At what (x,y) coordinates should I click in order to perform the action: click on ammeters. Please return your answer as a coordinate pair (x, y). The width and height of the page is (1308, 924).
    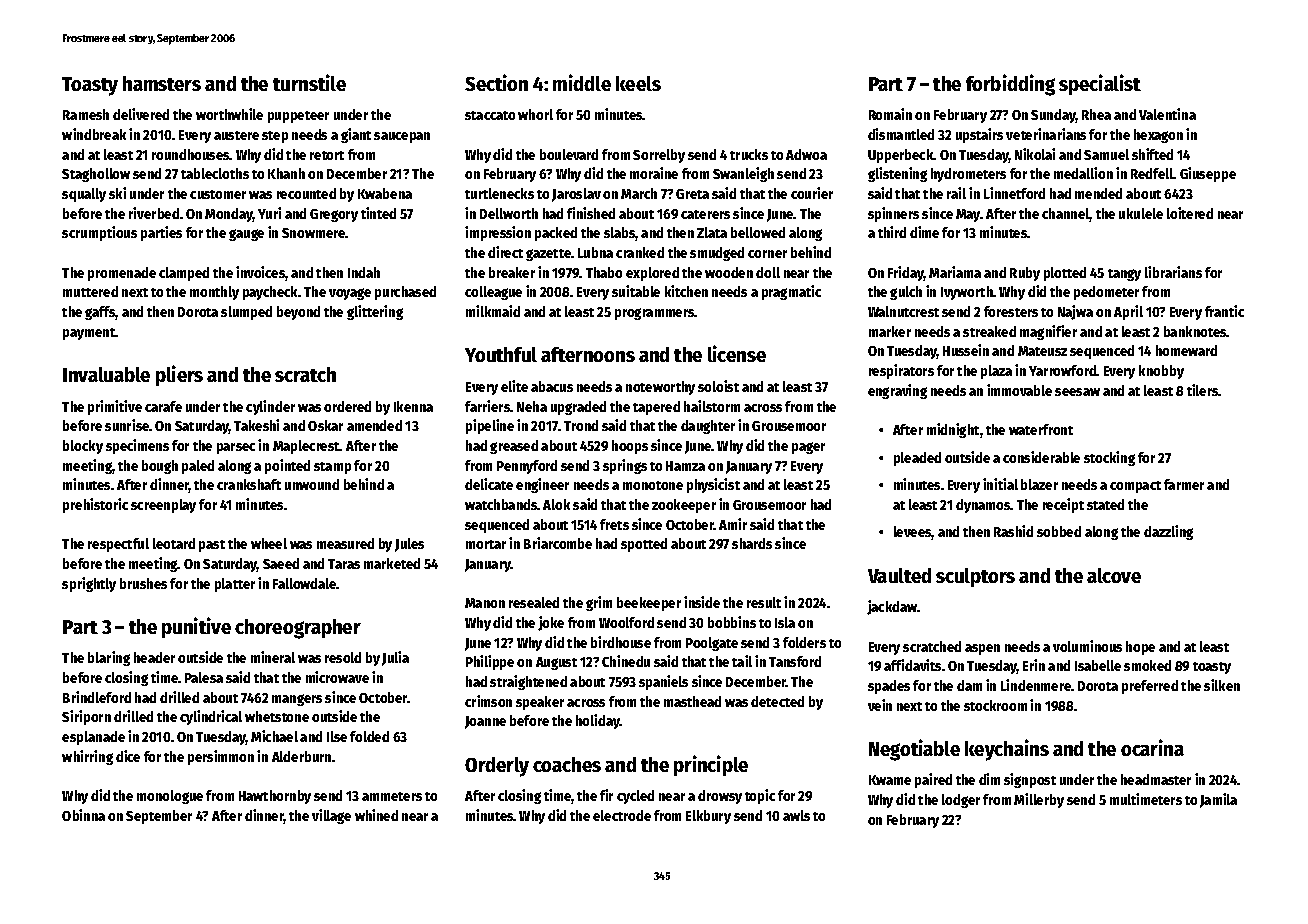
    Looking at the image, I should click on (392, 796).
